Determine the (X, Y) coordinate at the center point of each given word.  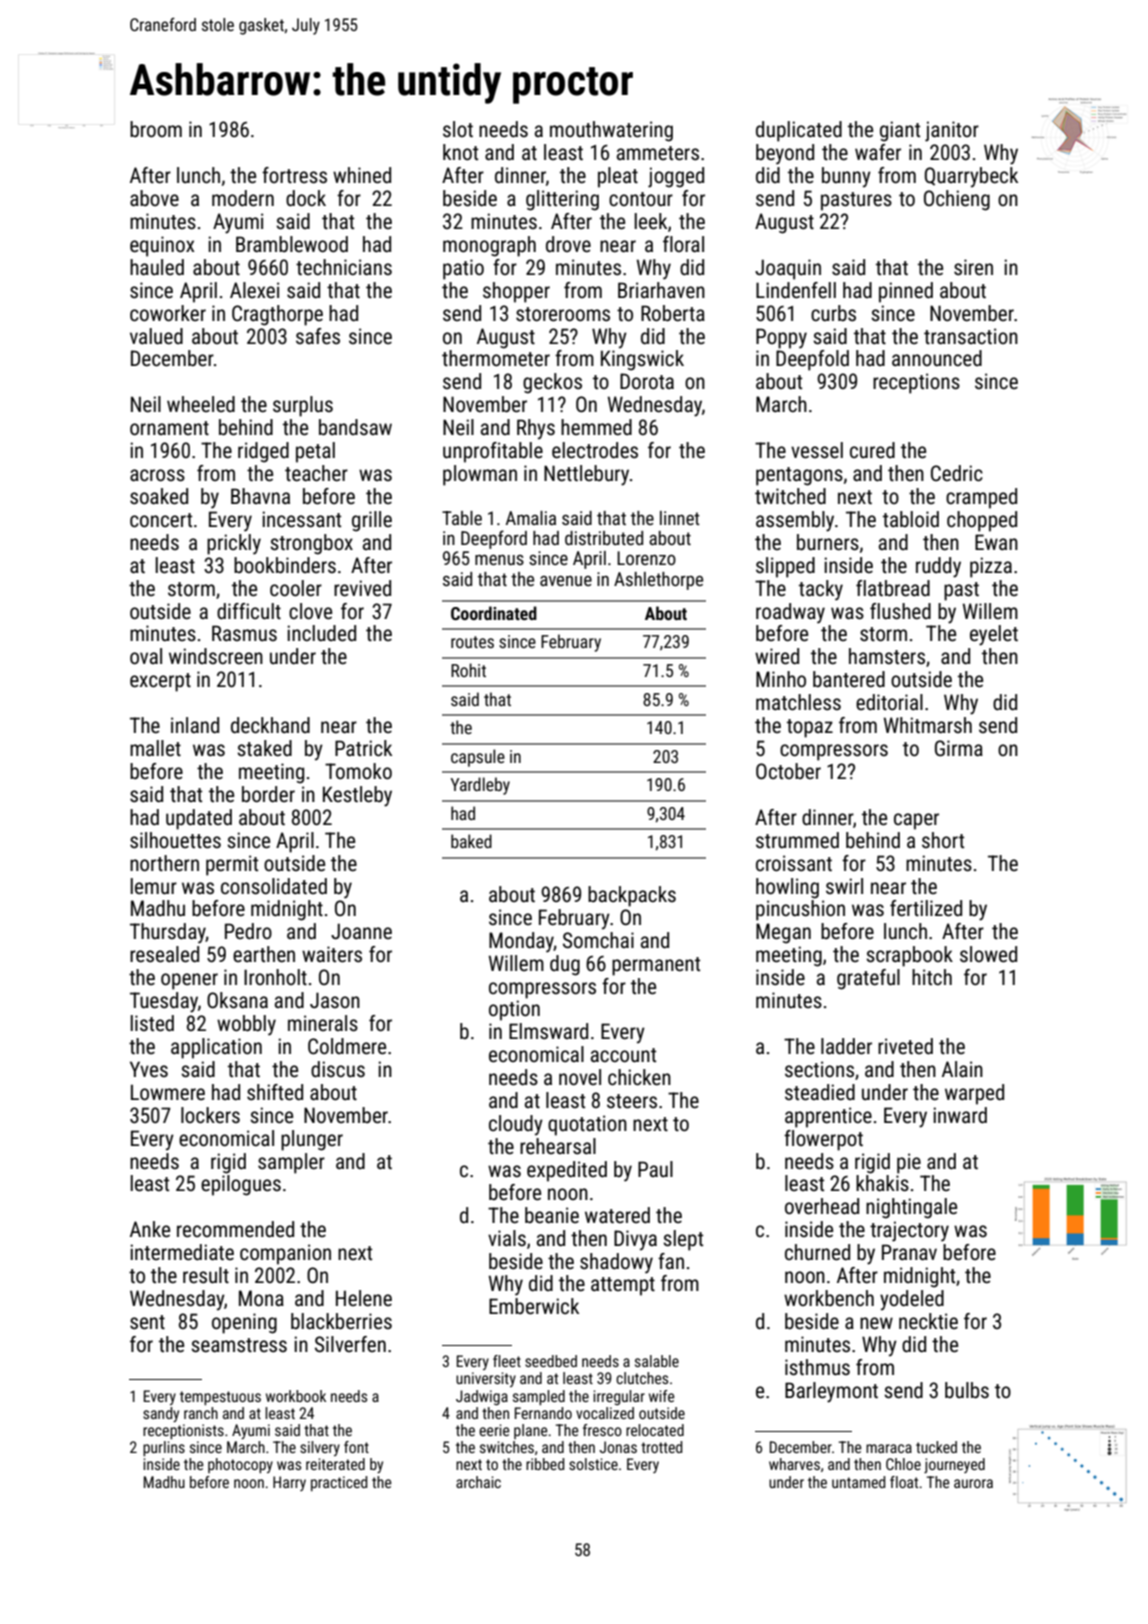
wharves (794, 1464)
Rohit (468, 670)
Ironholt (275, 977)
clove (310, 611)
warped (974, 1094)
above (154, 198)
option (514, 1010)
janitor (952, 131)
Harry (289, 1483)
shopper (516, 292)
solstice (593, 1464)
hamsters (887, 656)
